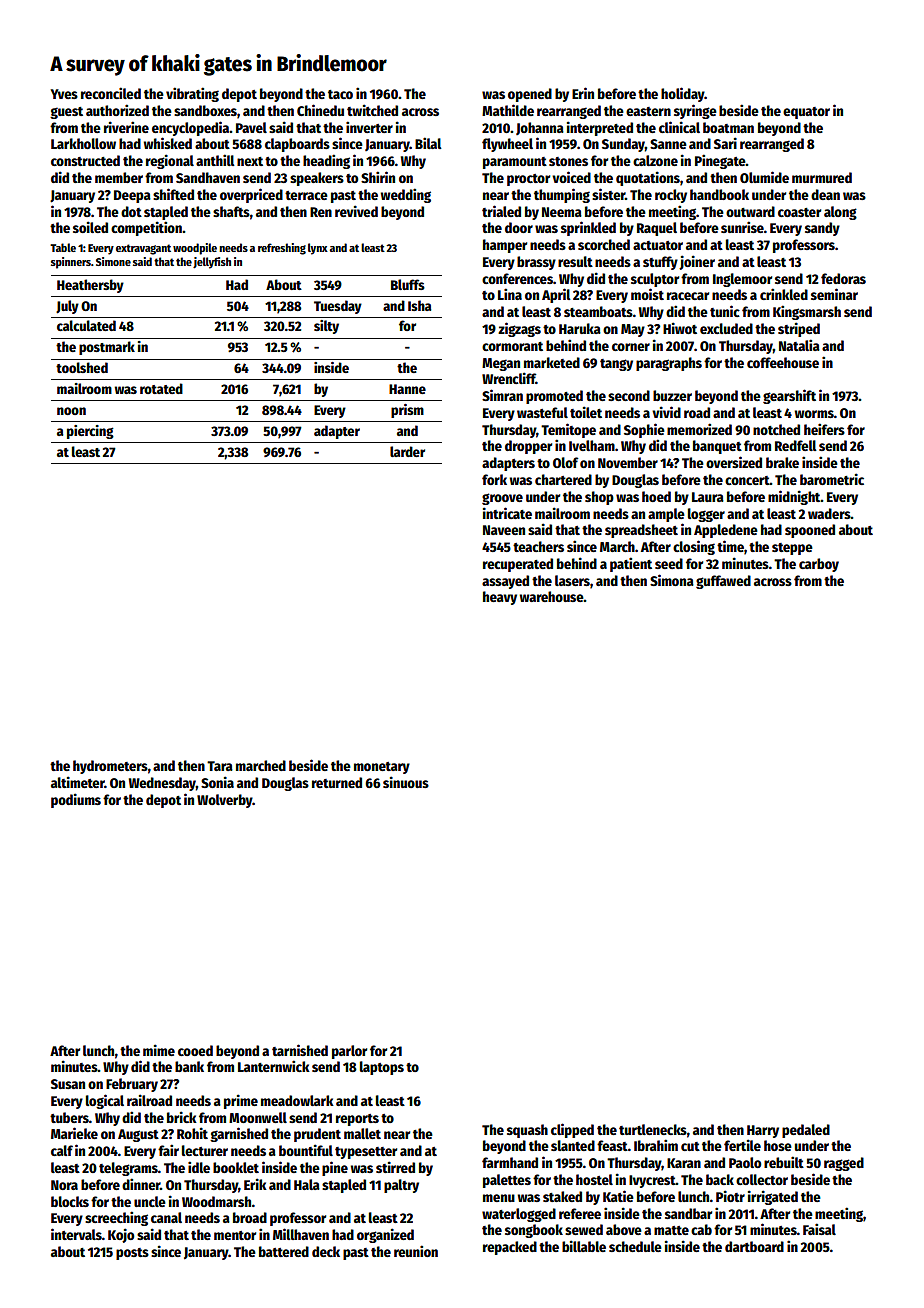 The width and height of the screenshot is (924, 1308). Describe the element at coordinates (635, 1246) in the screenshot. I see `schedule` at that location.
